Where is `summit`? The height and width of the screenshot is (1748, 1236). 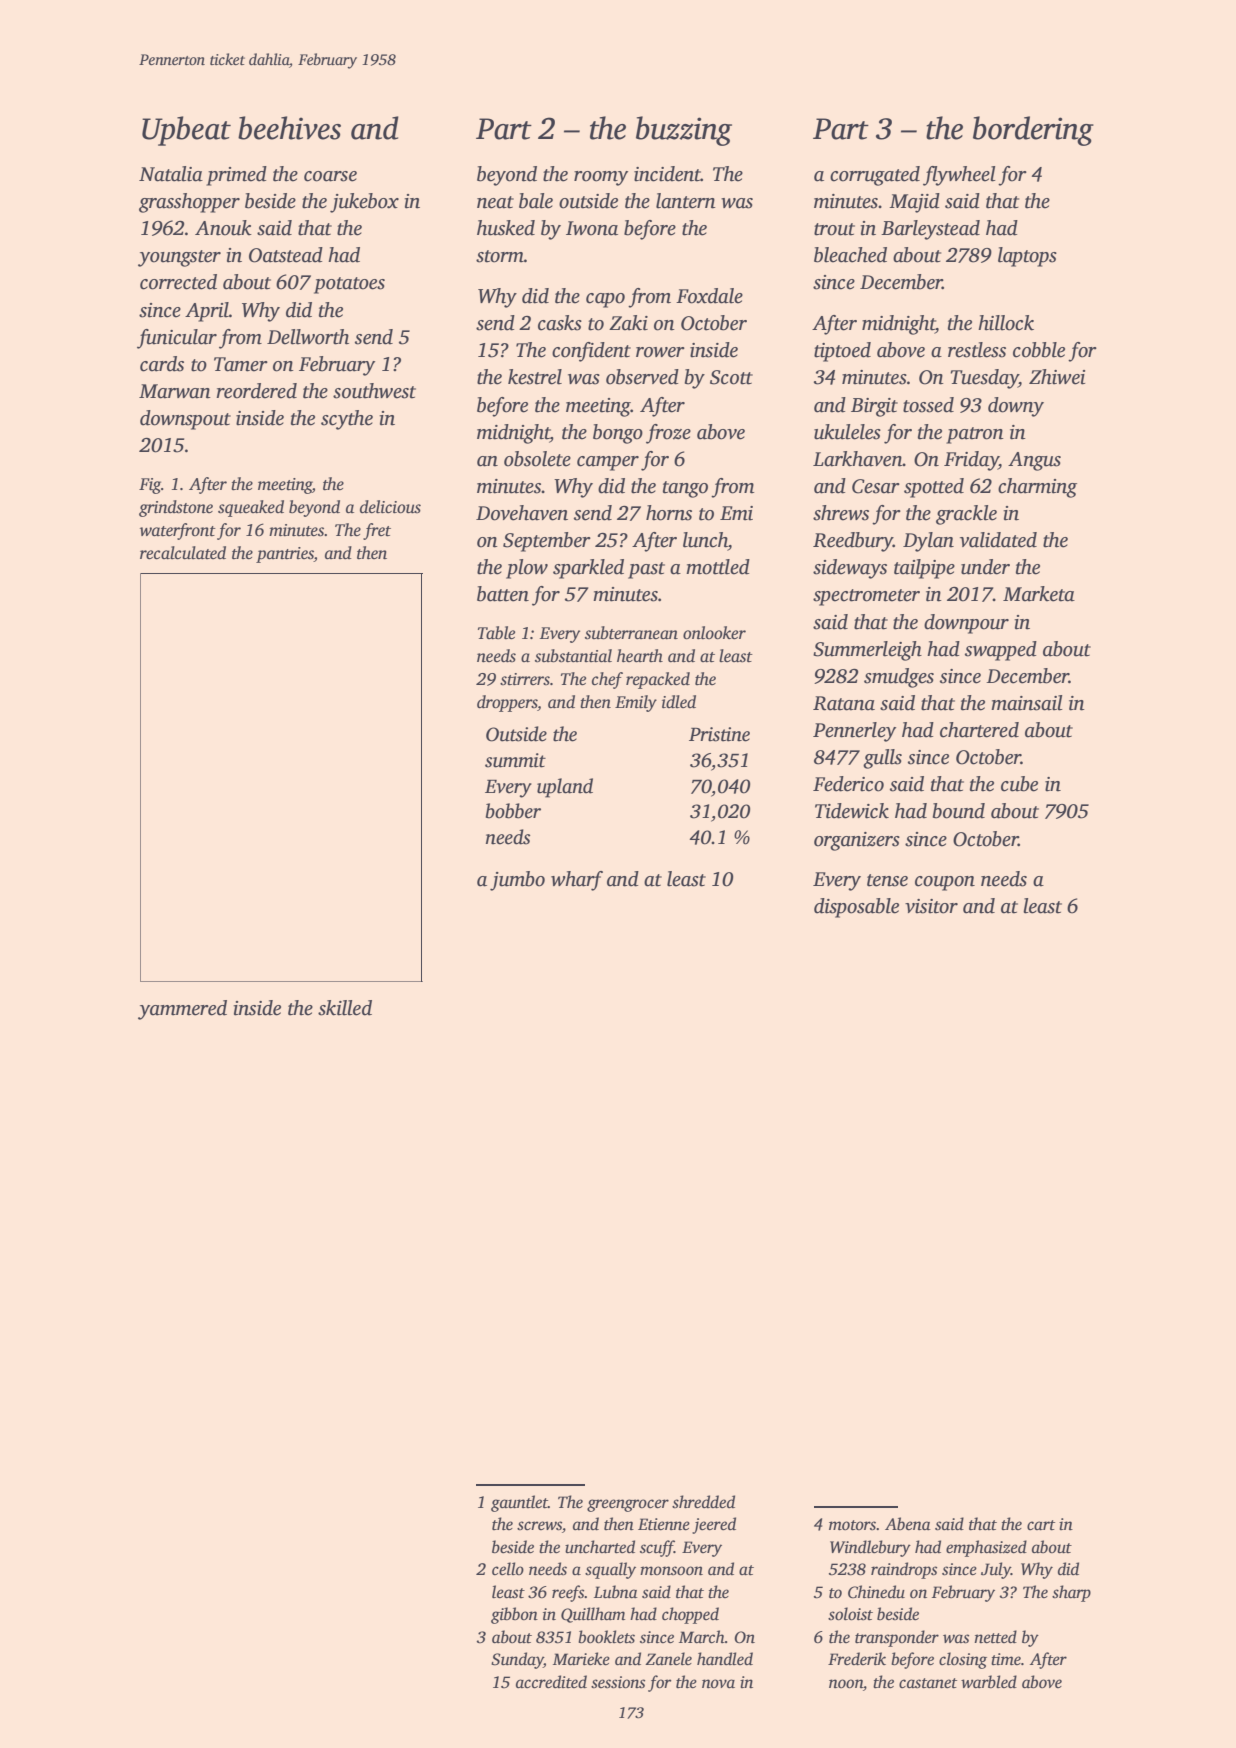
summit is located at coordinates (515, 760).
